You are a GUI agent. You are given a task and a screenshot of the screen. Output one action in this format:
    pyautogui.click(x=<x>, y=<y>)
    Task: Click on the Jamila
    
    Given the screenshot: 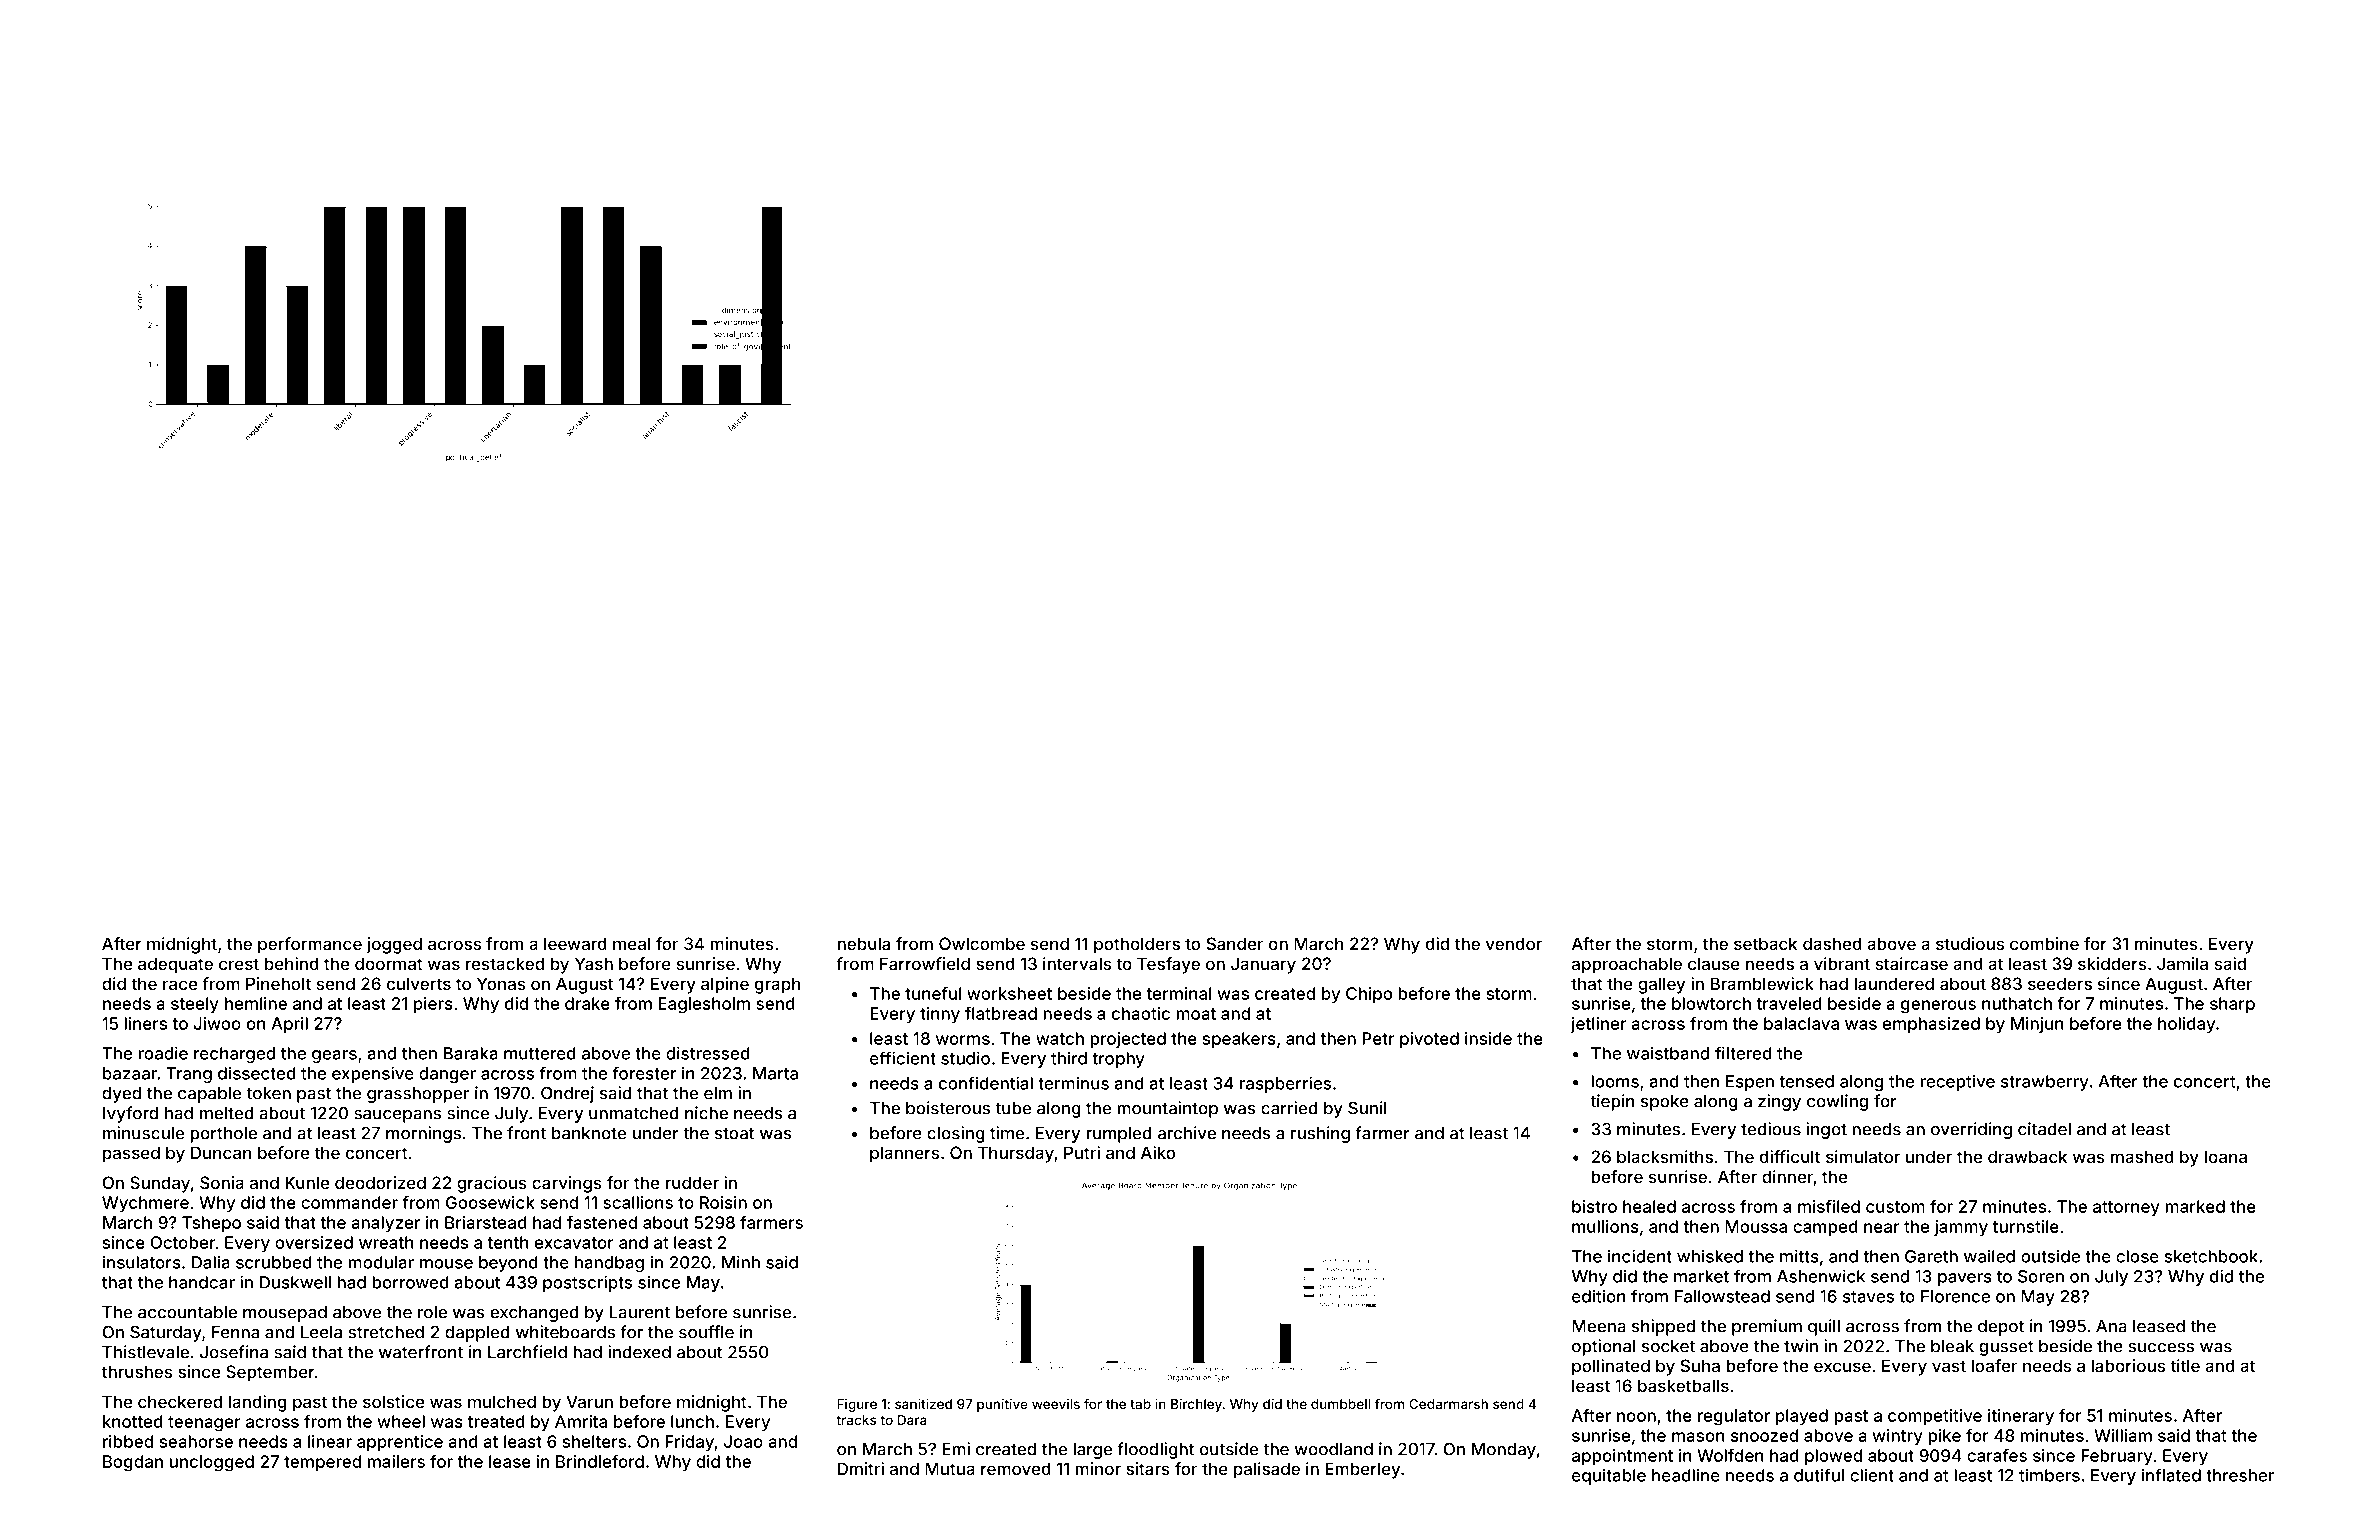 What is the action you would take?
    pyautogui.click(x=2182, y=963)
